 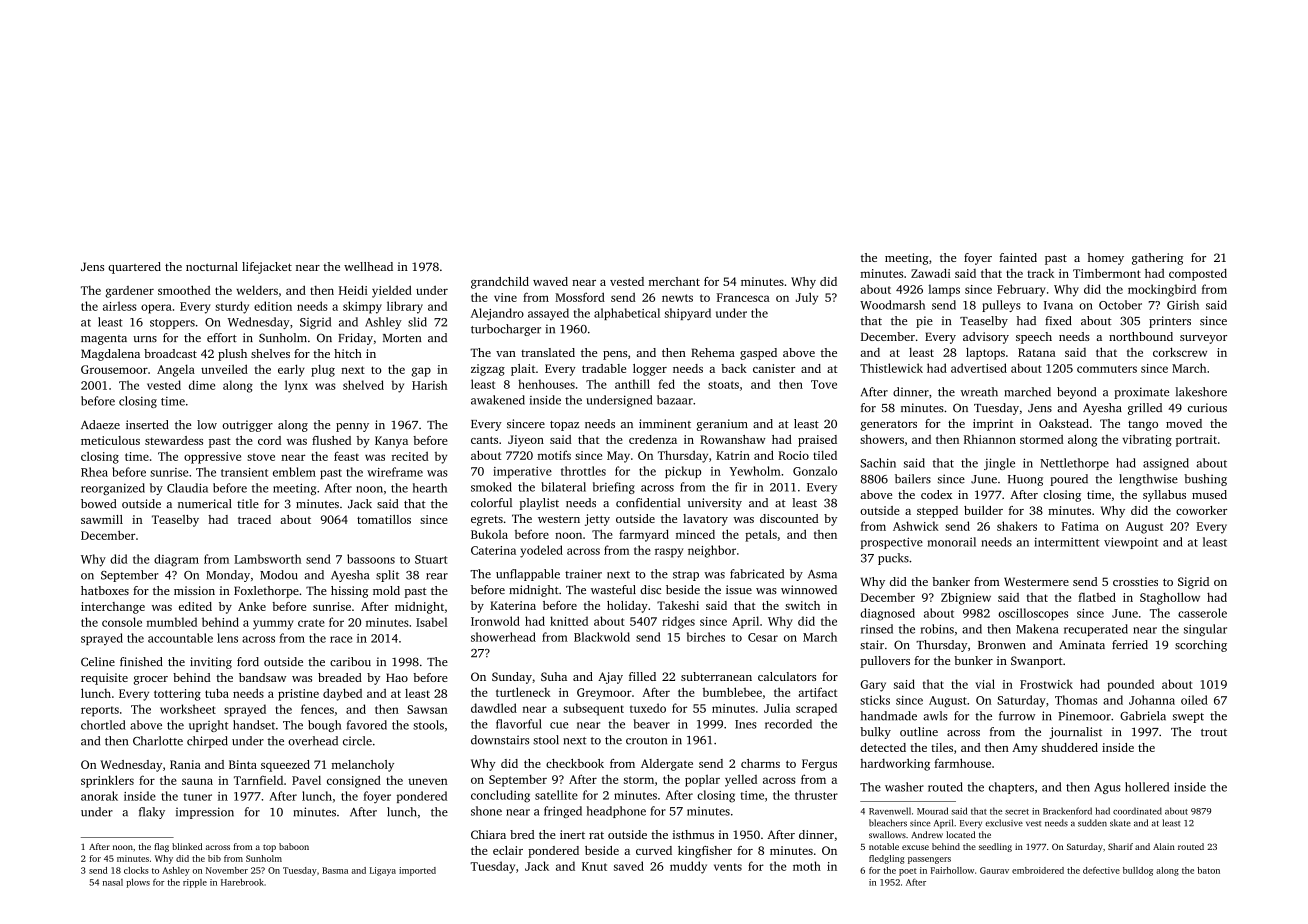 I want to click on charms, so click(x=760, y=763).
